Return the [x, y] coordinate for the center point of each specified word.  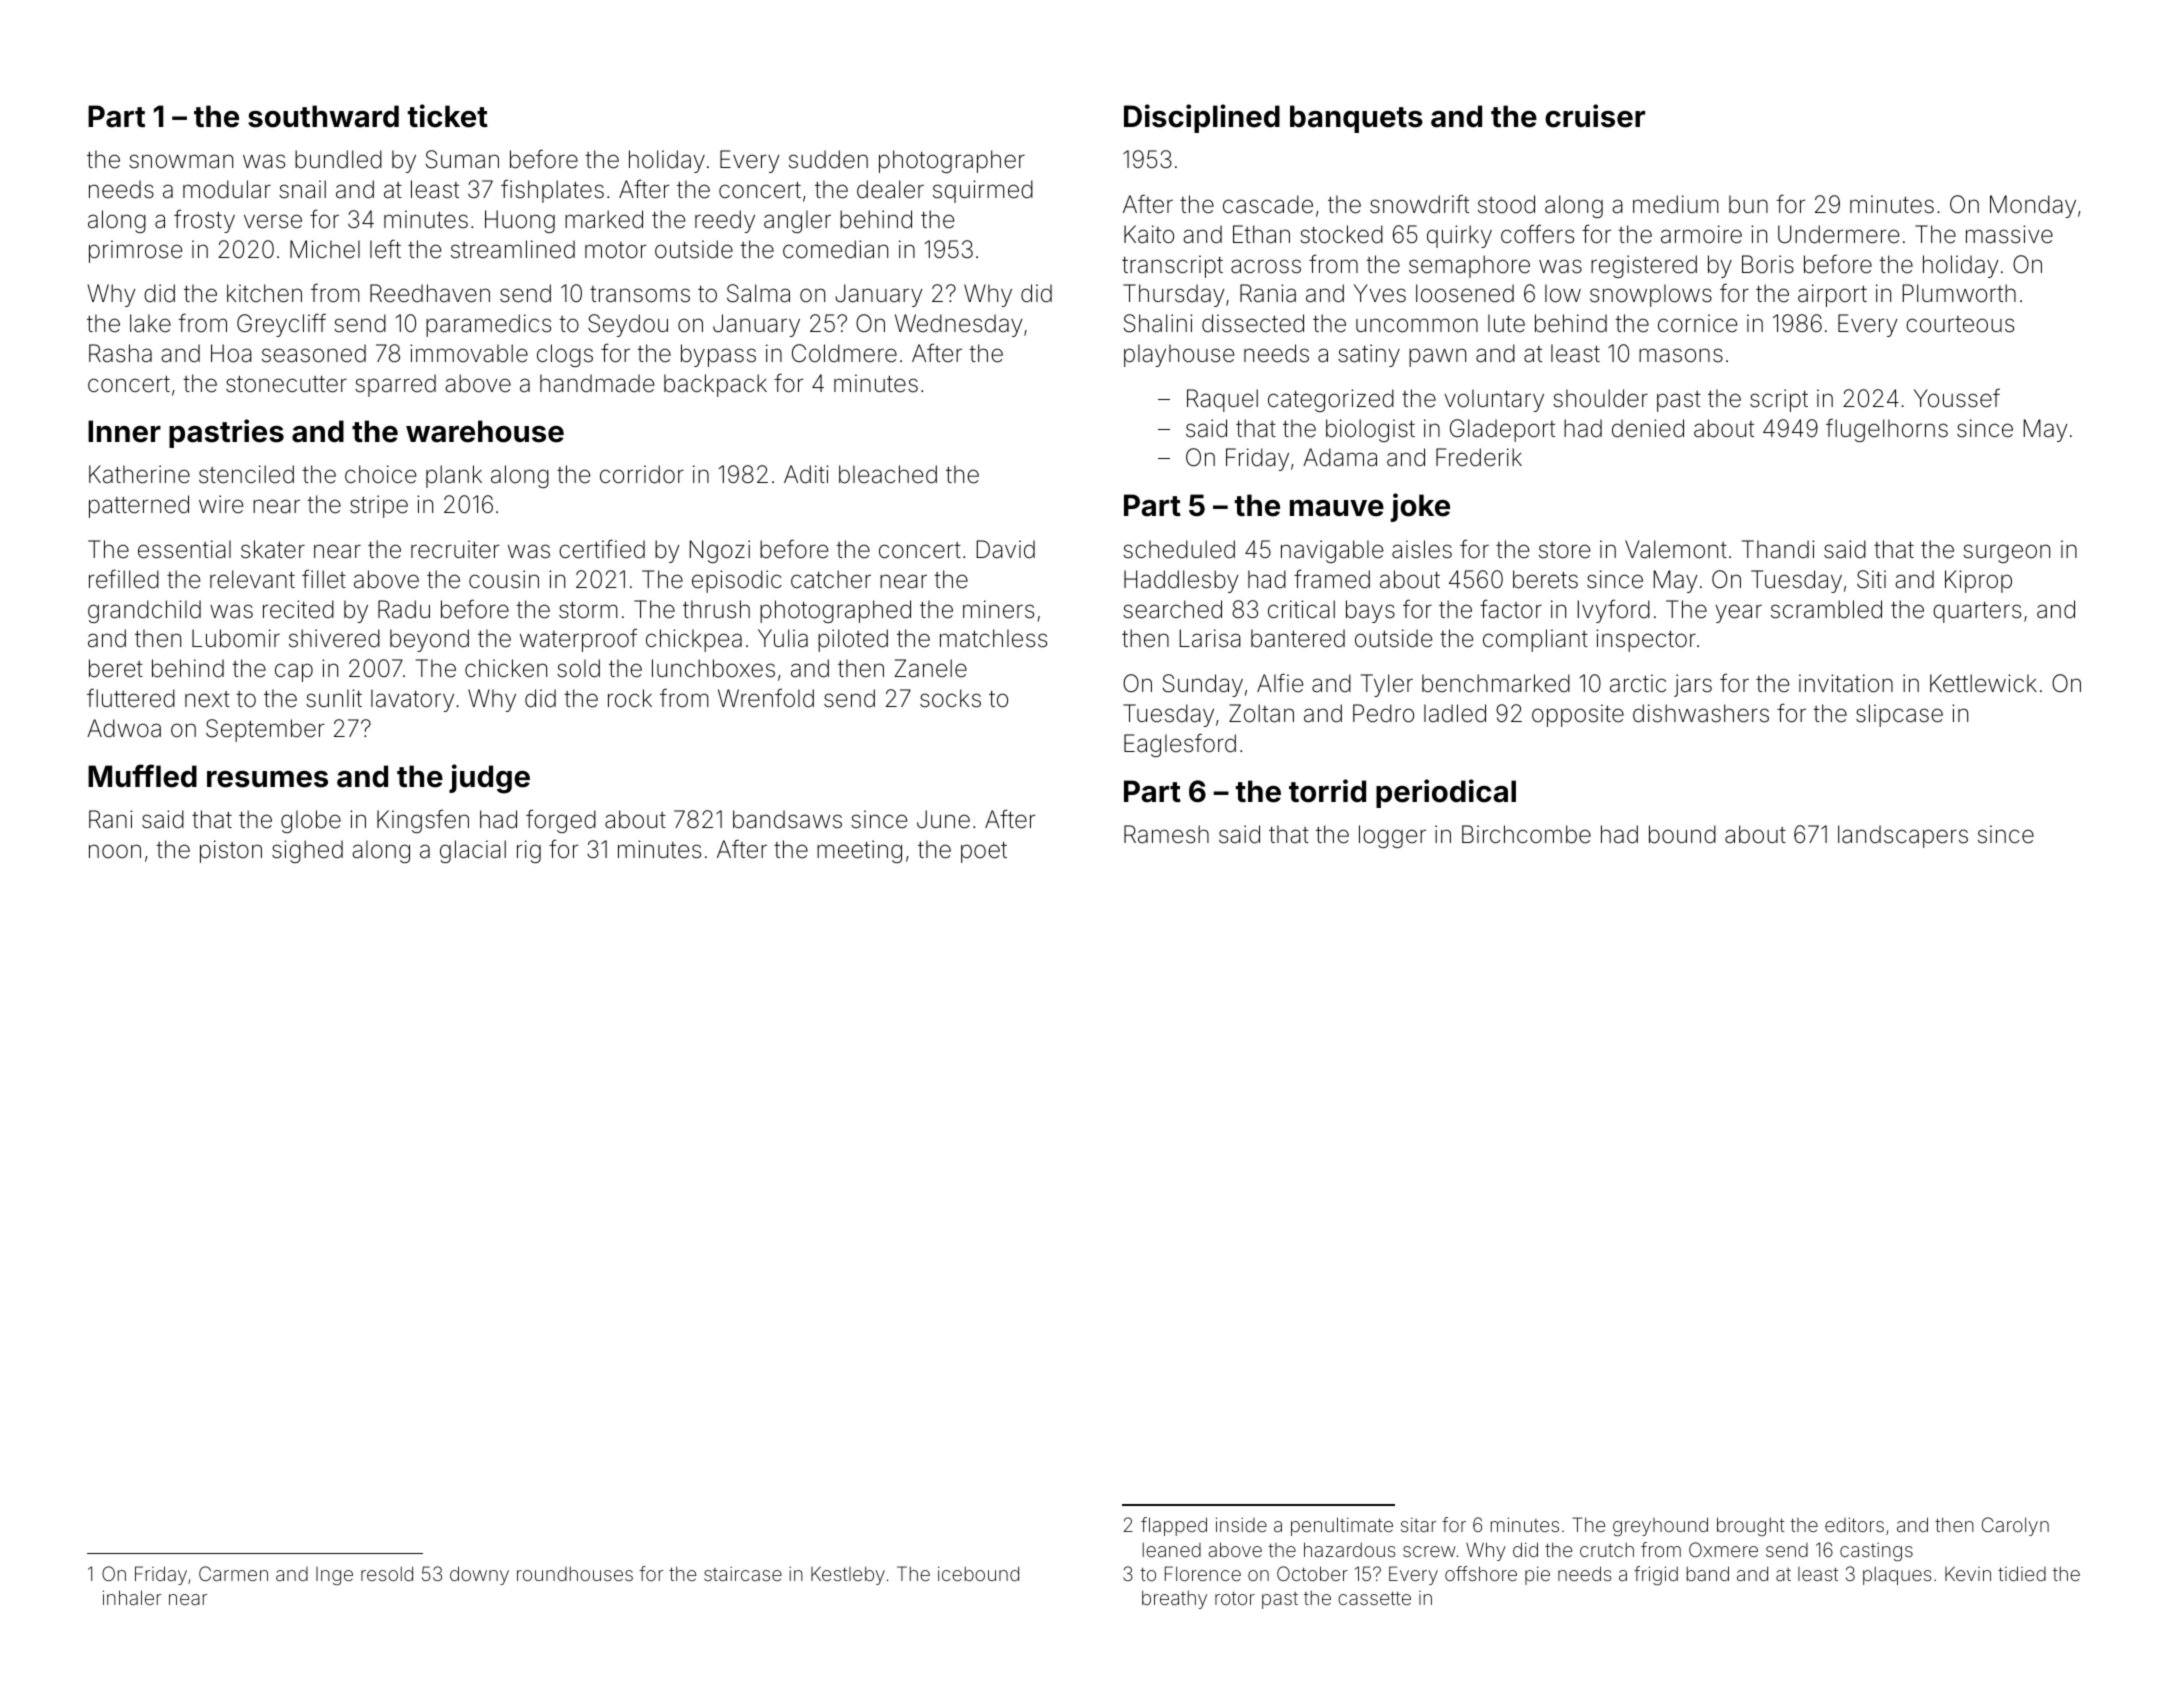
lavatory [412, 700]
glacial [473, 851]
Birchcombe [1526, 834]
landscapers [1903, 836]
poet [984, 852]
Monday [2033, 206]
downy [479, 1575]
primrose [135, 251]
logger [1392, 836]
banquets [1356, 119]
